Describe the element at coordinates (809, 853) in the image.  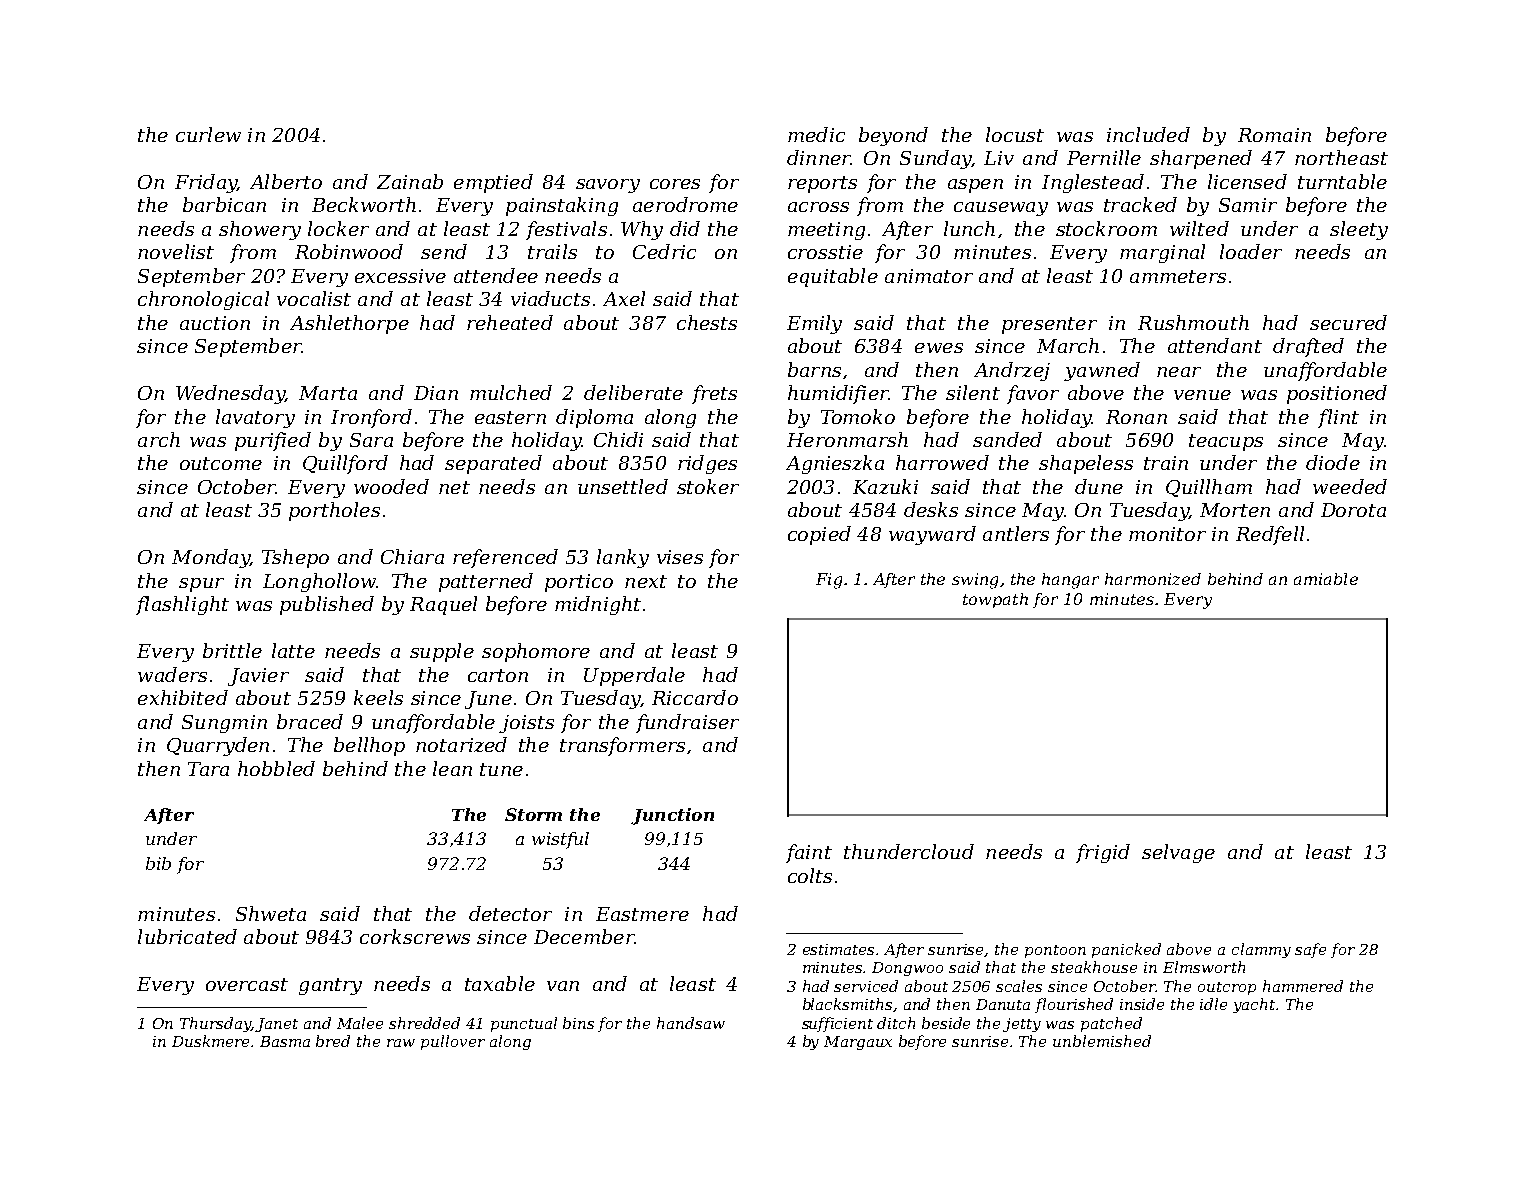
I see `faint` at that location.
